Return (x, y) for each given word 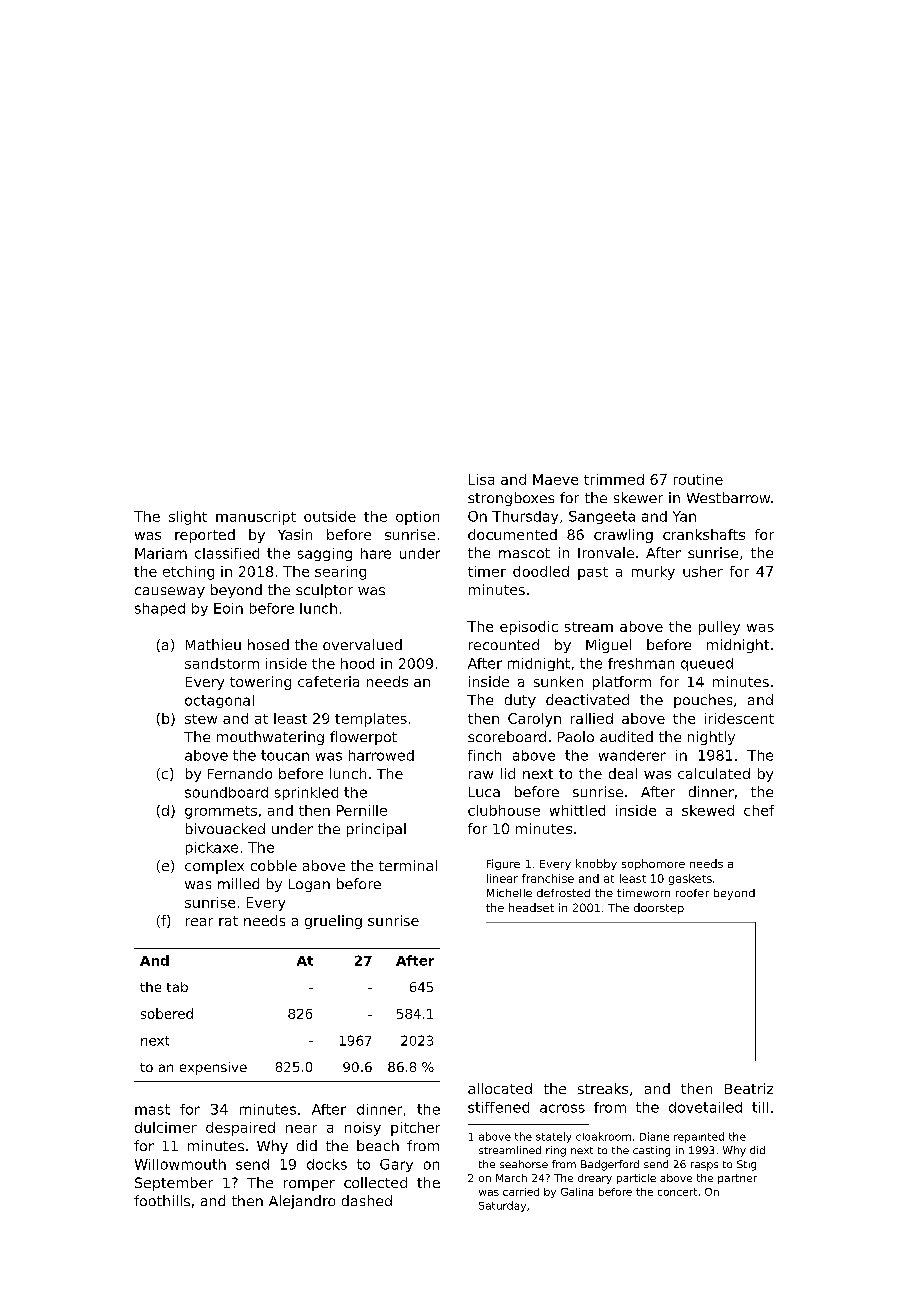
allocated (500, 1088)
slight (188, 518)
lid (508, 773)
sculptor (324, 591)
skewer (638, 497)
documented (512, 534)
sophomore (653, 864)
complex (214, 867)
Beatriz (749, 1088)
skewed (708, 810)
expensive (213, 1068)
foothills (162, 1200)
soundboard (226, 792)
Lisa (481, 479)
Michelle (509, 893)
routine (698, 479)
